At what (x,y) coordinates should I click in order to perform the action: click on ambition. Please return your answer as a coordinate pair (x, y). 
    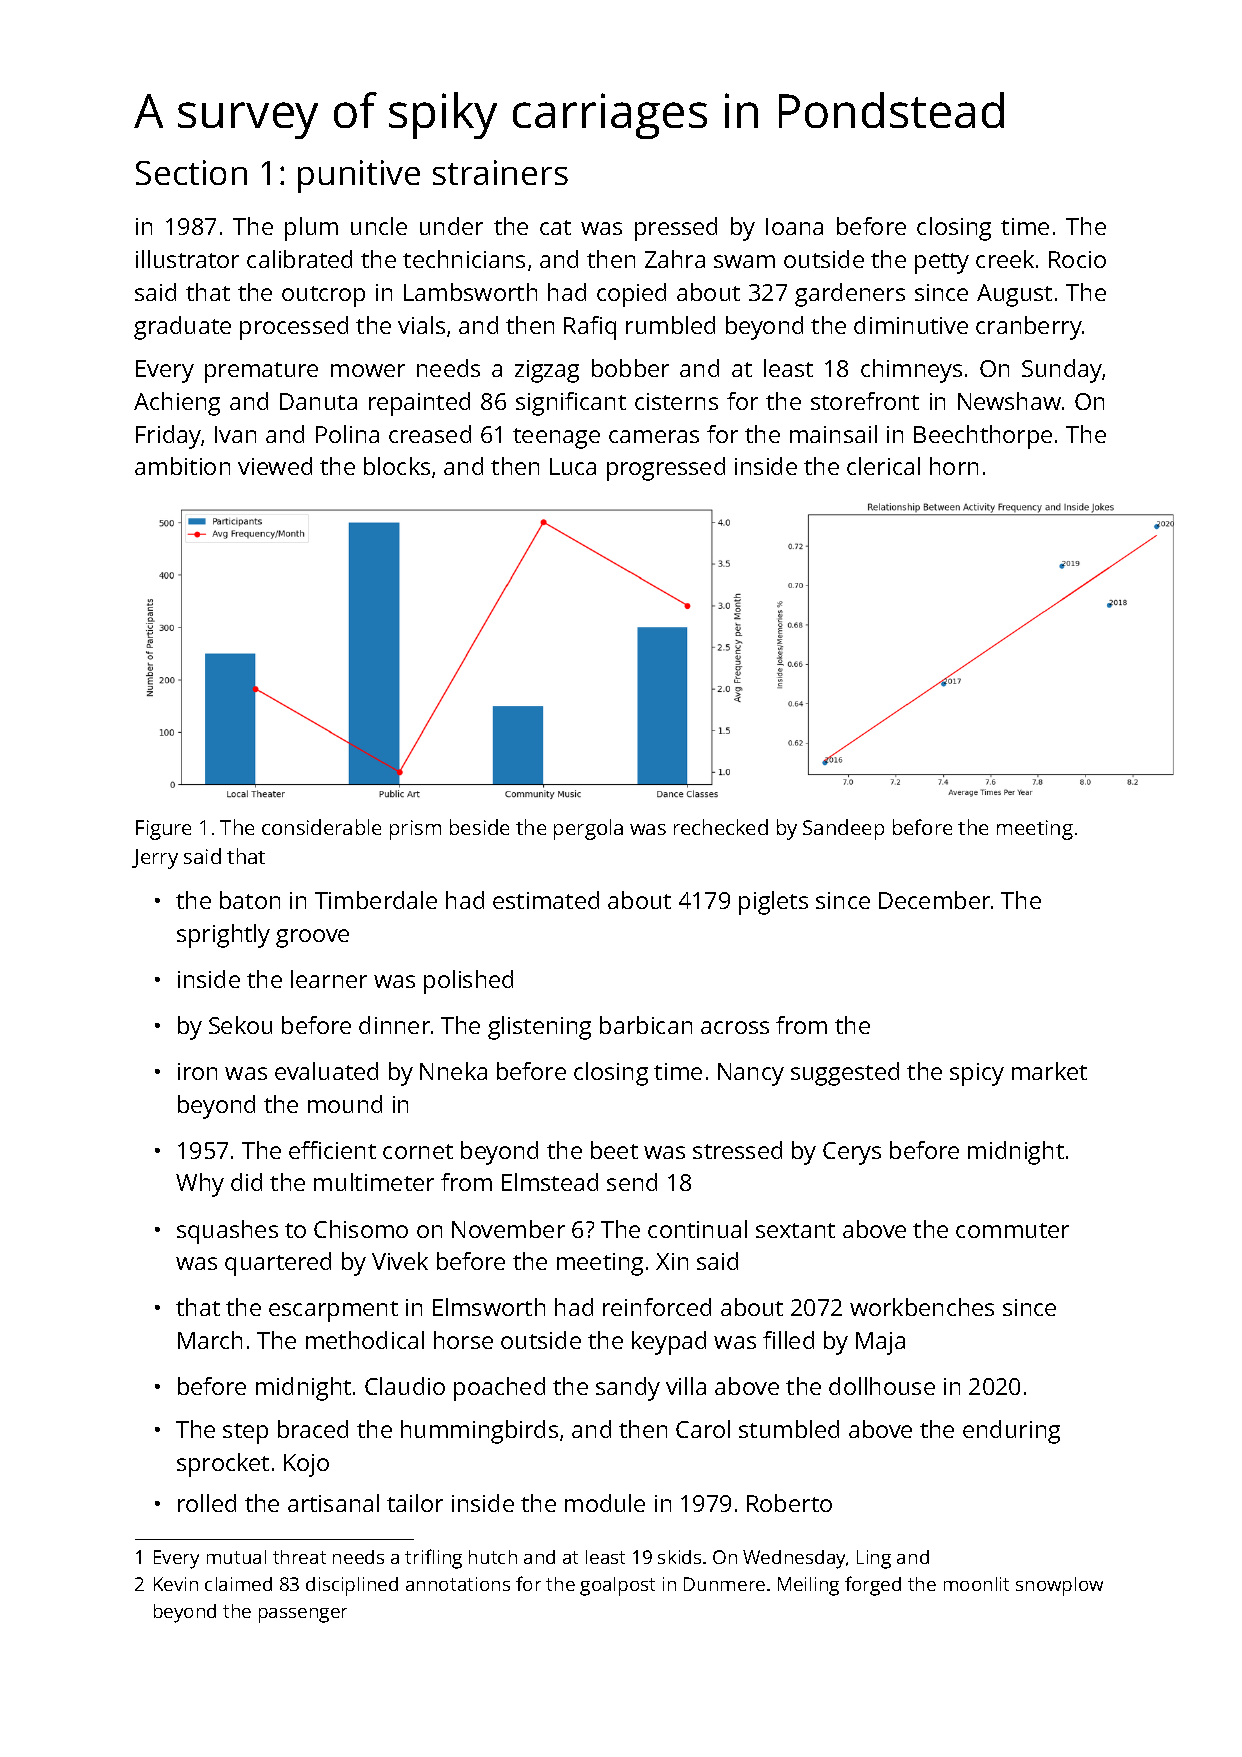
    Looking at the image, I should click on (182, 466).
